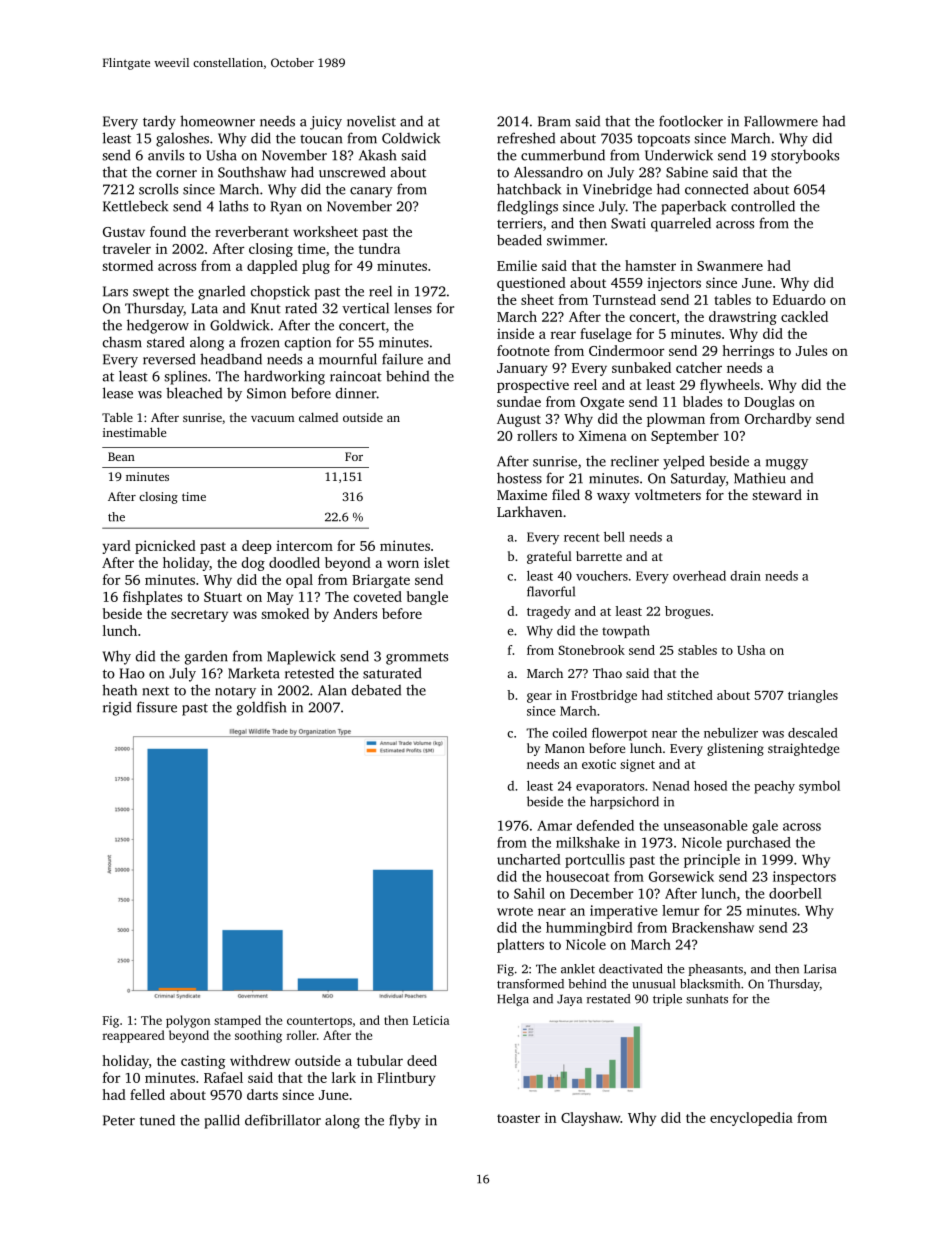 The image size is (952, 1233). I want to click on unseasonable, so click(706, 825).
